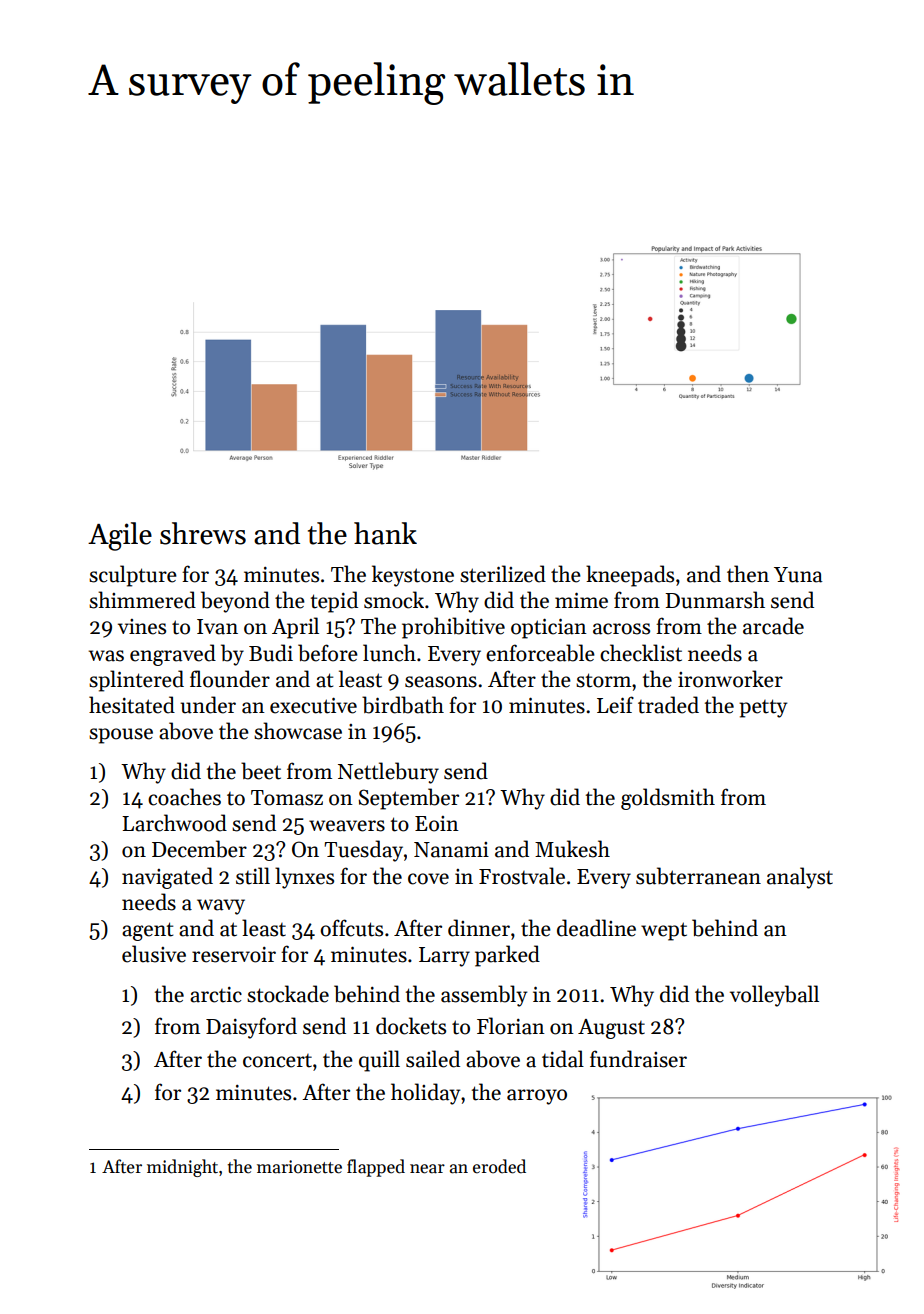  Describe the element at coordinates (251, 1028) in the screenshot. I see `Daisyford` at that location.
